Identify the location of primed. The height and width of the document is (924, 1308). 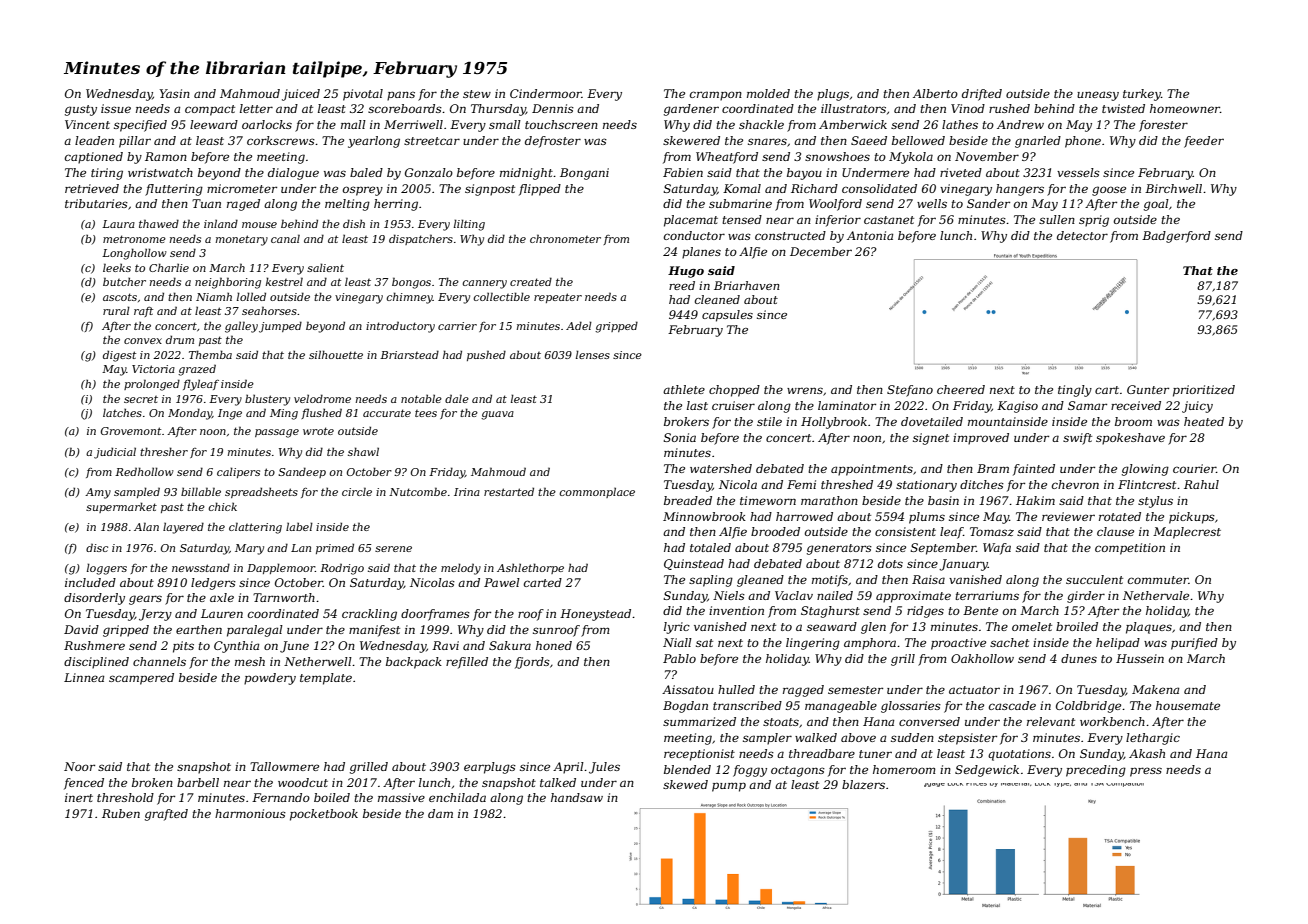
(335, 548).
